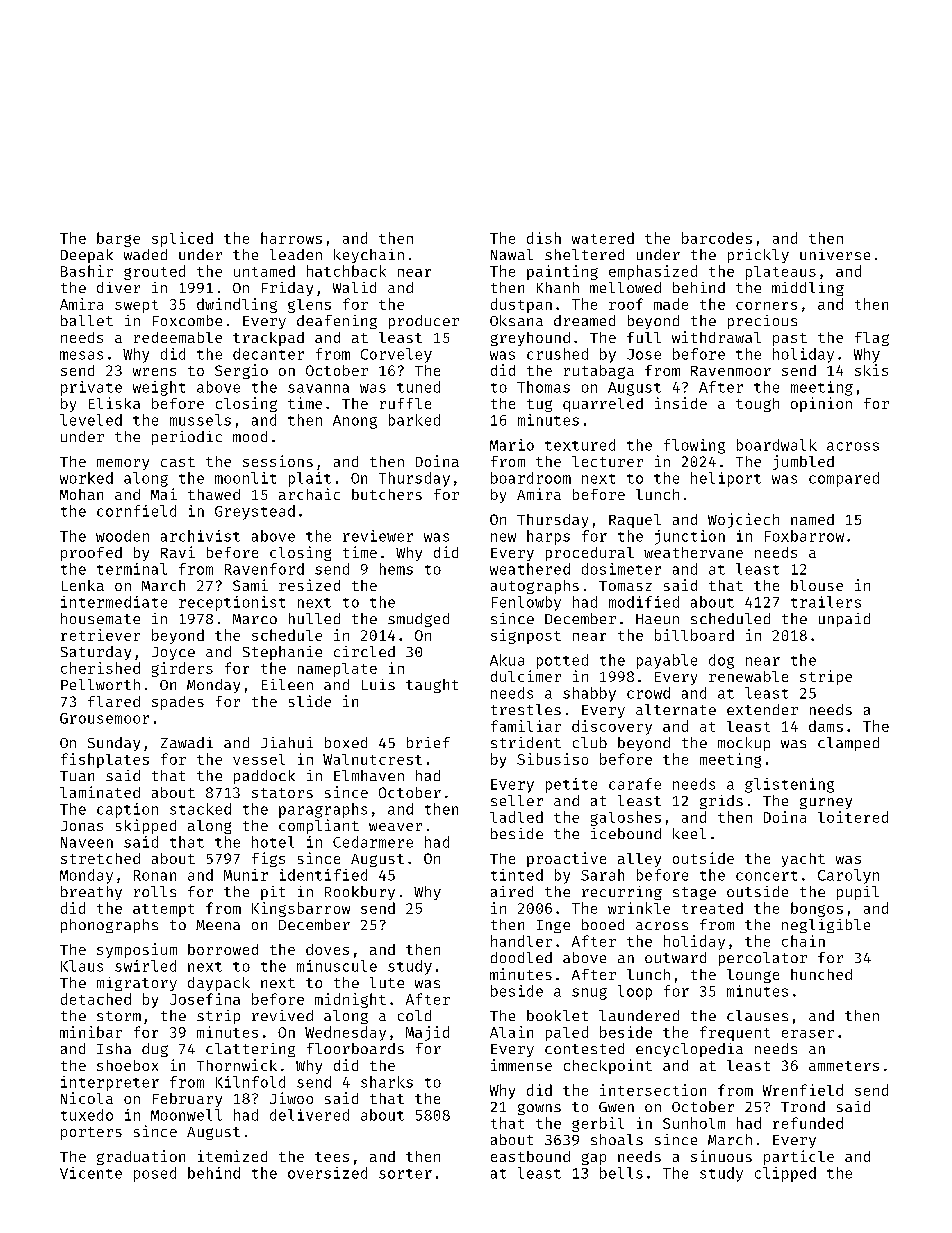 The height and width of the screenshot is (1233, 952). What do you see at coordinates (785, 1174) in the screenshot?
I see `clipped` at bounding box center [785, 1174].
